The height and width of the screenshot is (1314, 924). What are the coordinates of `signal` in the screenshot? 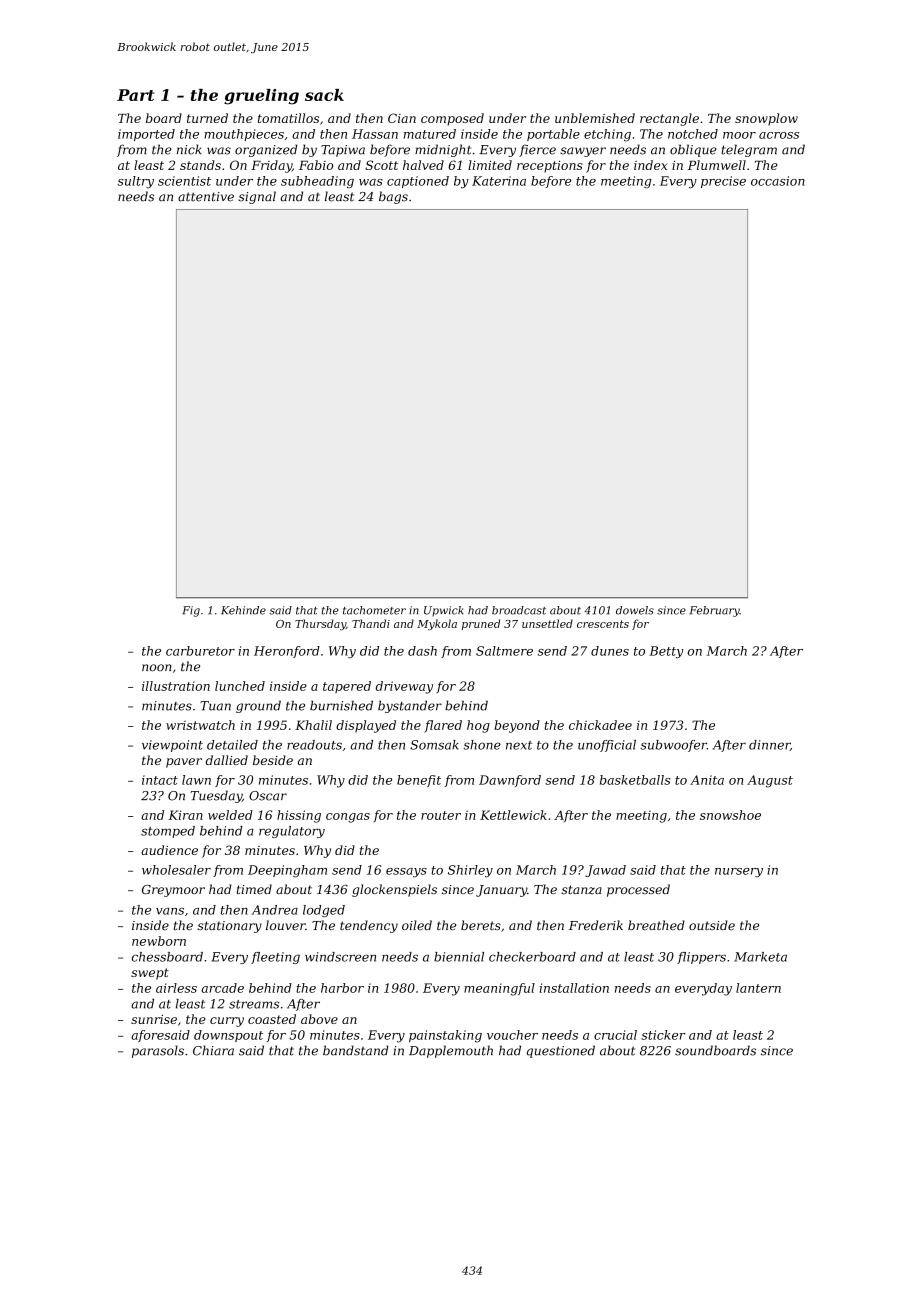 It's located at (257, 197).
